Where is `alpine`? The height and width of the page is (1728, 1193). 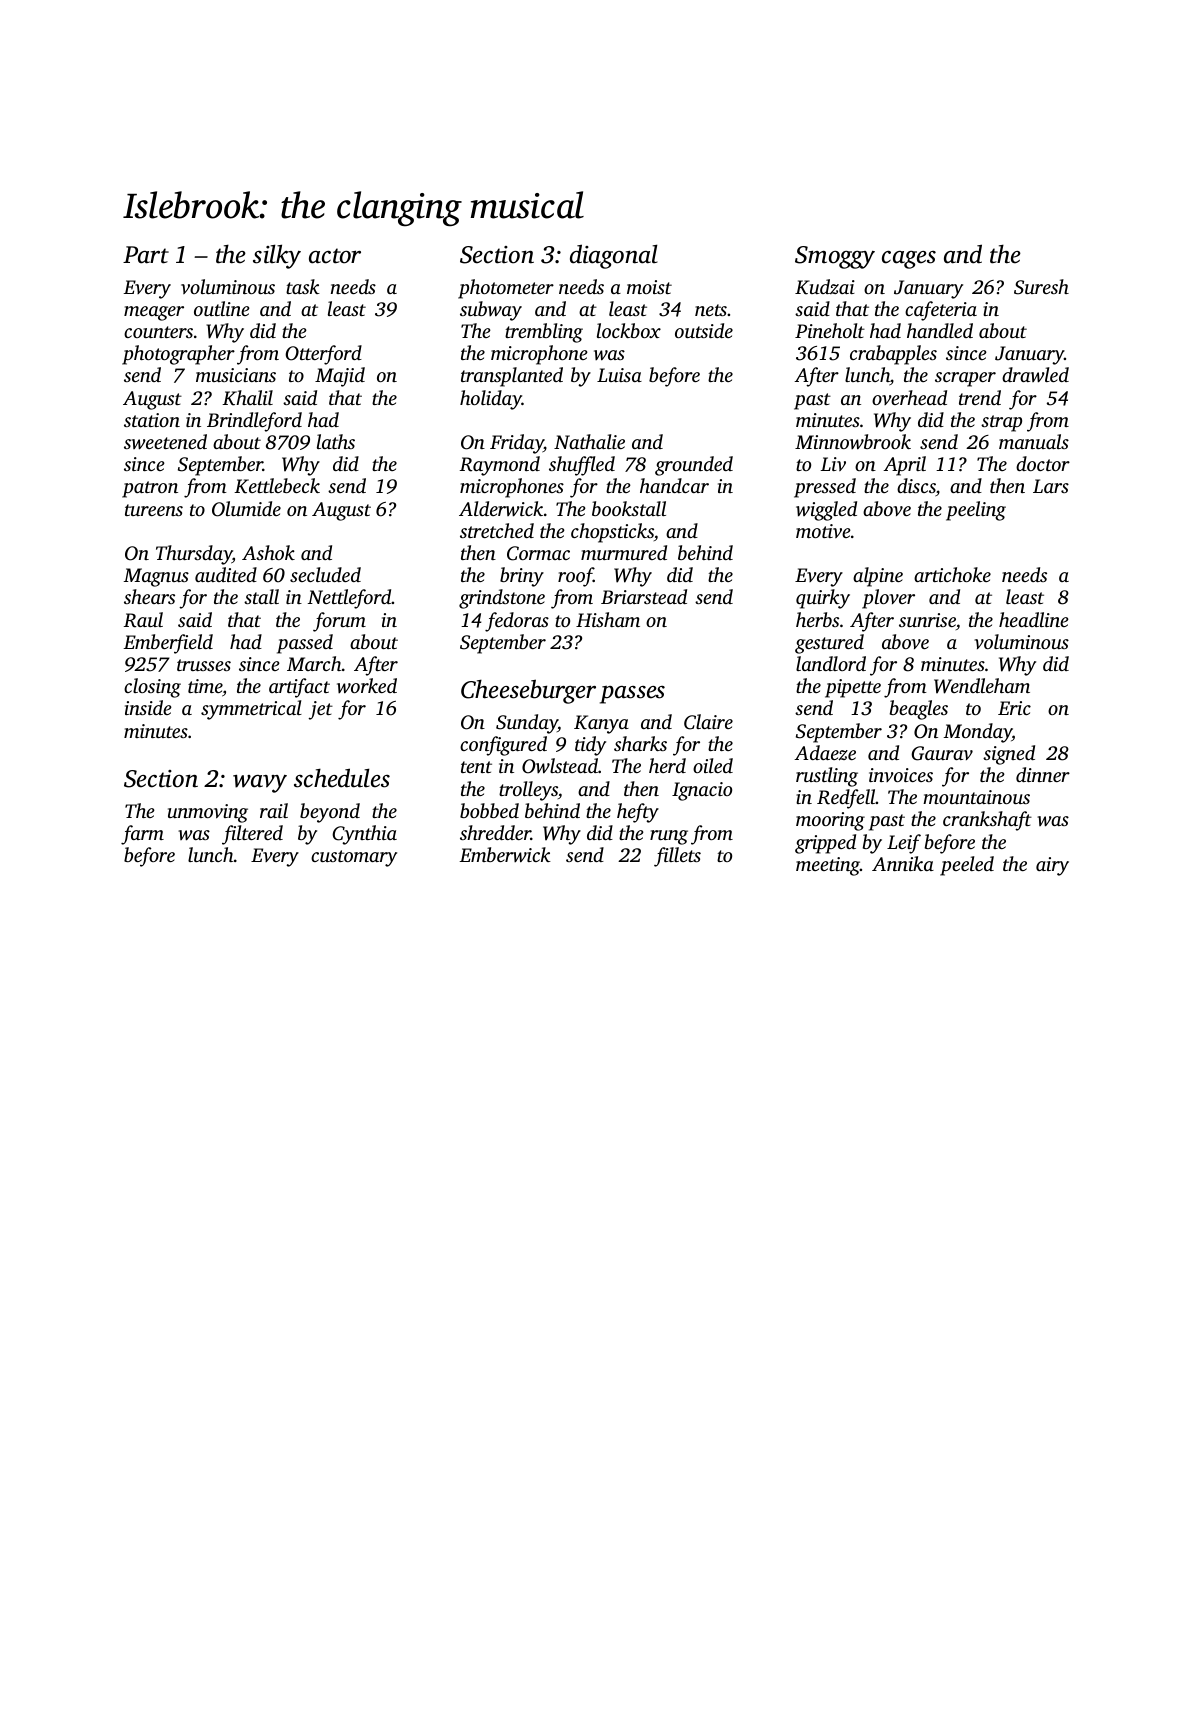 alpine is located at coordinates (878, 577).
